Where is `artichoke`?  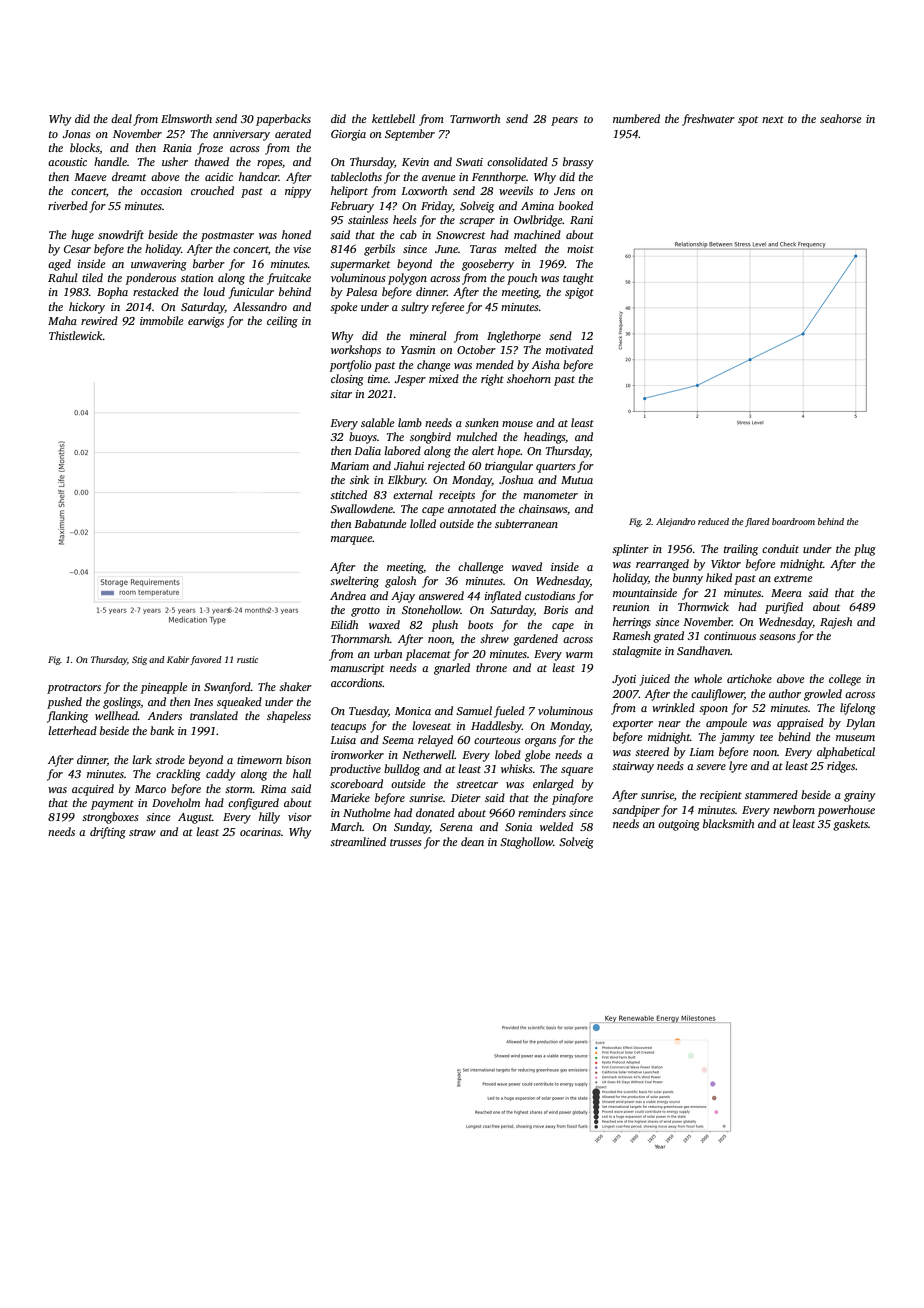 artichoke is located at coordinates (749, 678).
